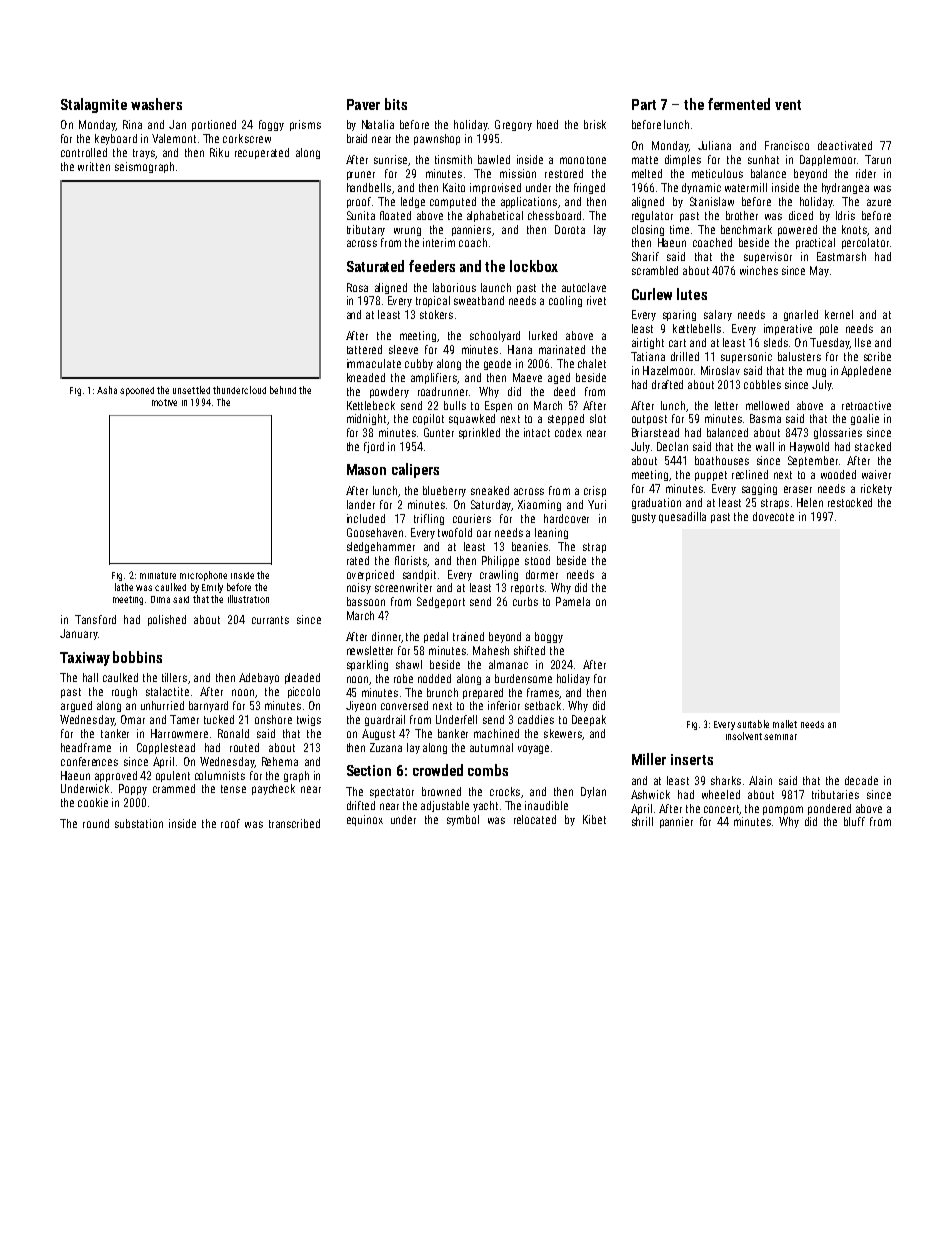  I want to click on lathe, so click(124, 587).
